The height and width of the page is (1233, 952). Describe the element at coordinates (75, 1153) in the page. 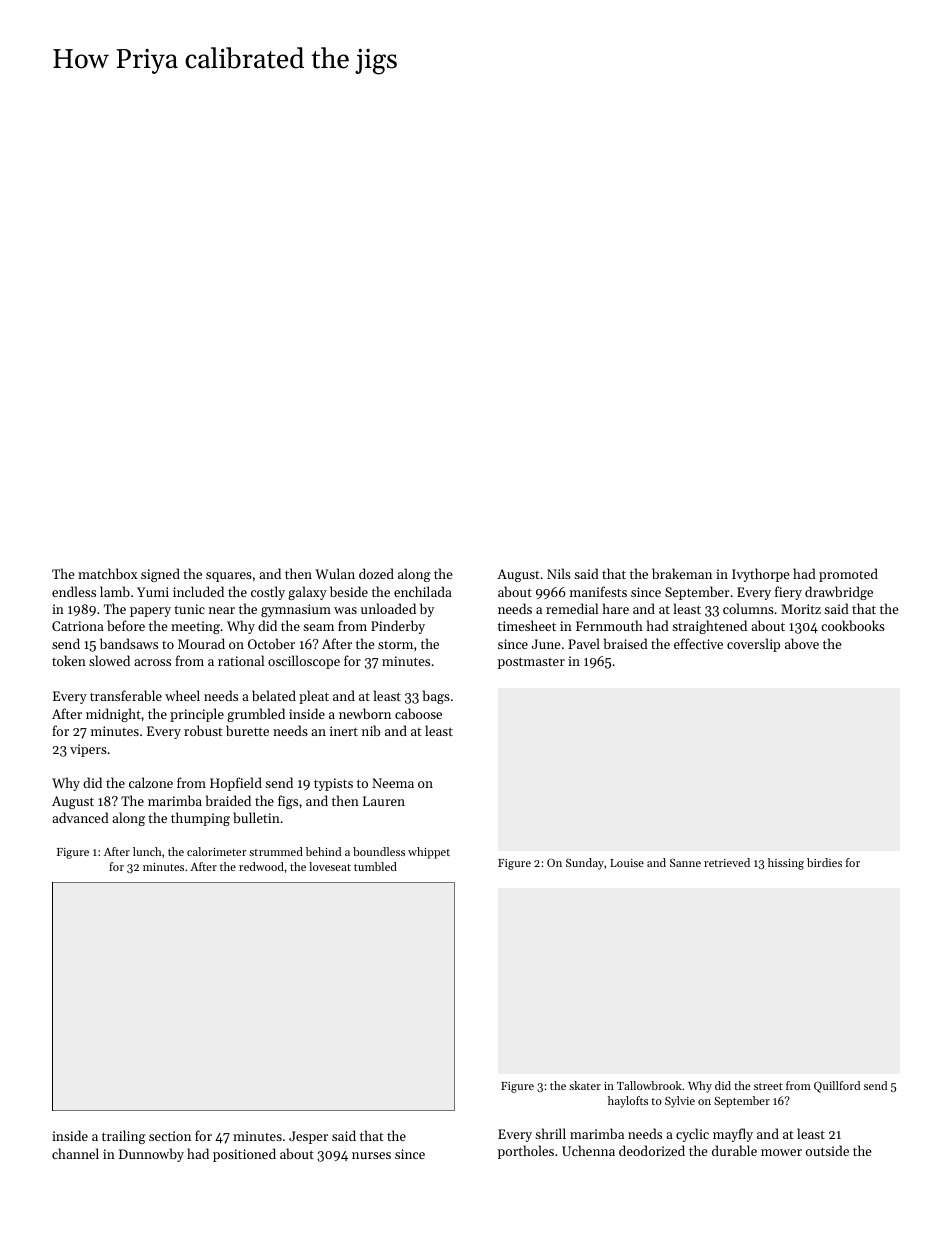

I see `channel` at that location.
